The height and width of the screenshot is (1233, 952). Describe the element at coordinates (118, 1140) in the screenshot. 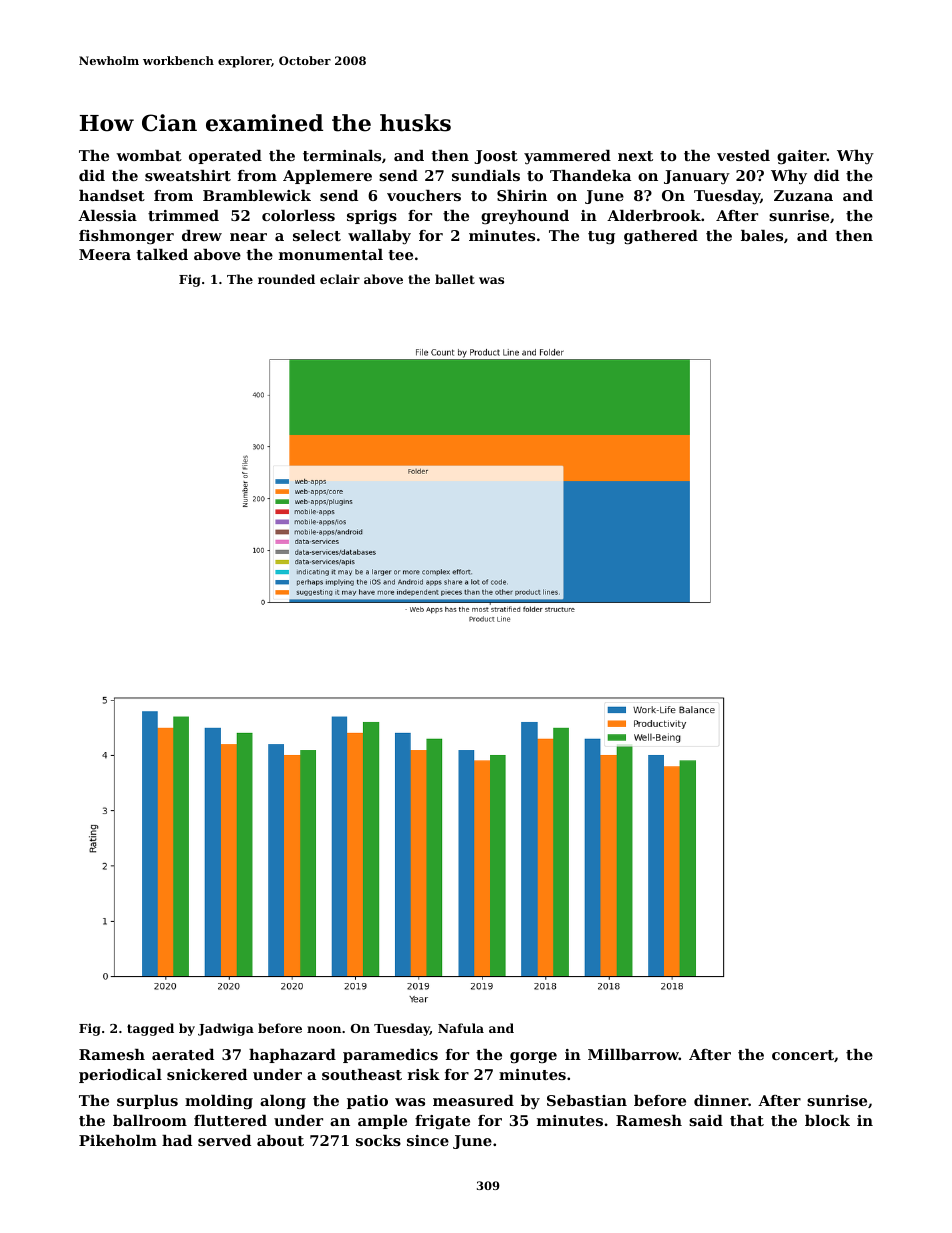

I see `Pikeholm` at that location.
